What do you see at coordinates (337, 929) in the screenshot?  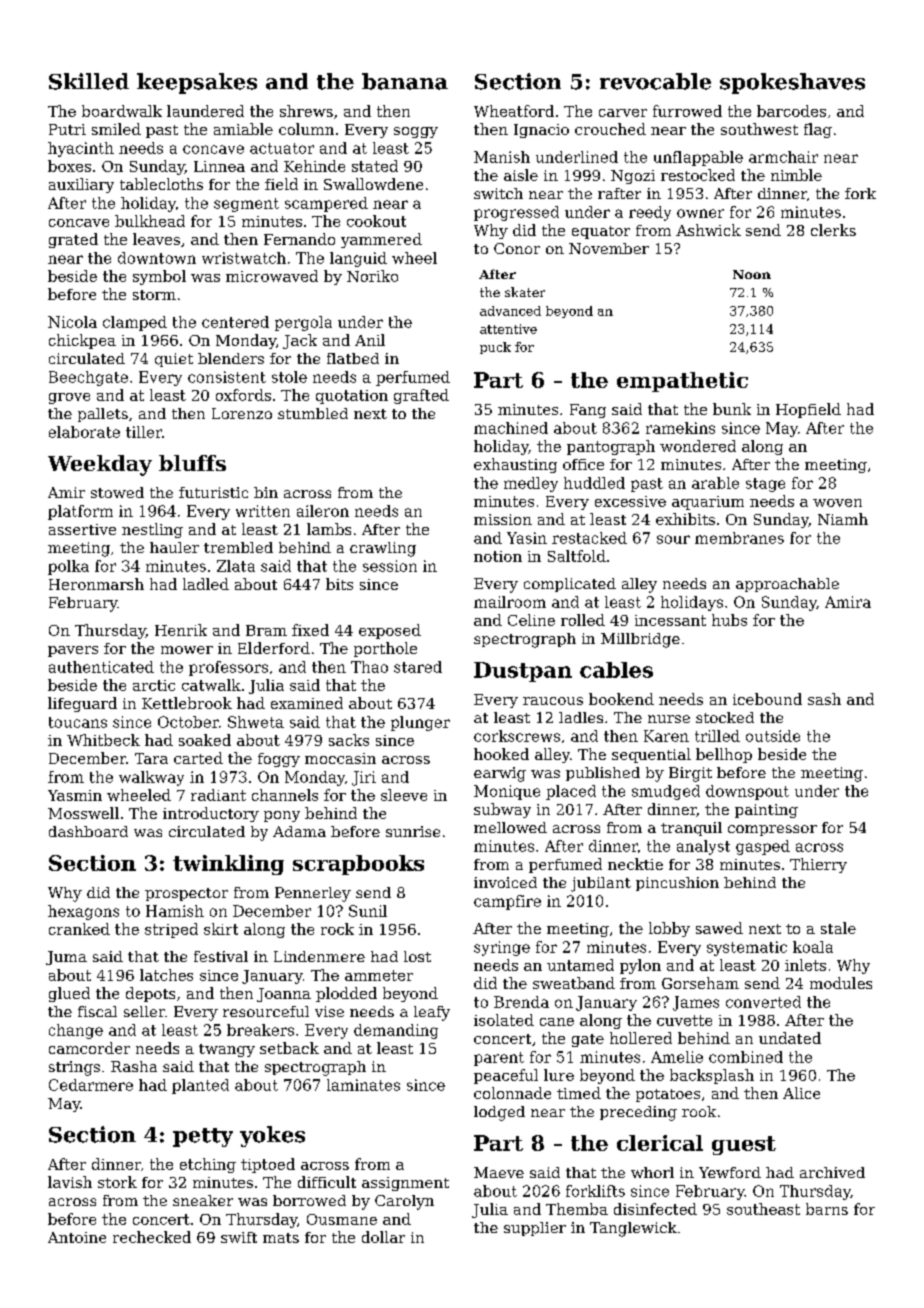 I see `rock` at bounding box center [337, 929].
